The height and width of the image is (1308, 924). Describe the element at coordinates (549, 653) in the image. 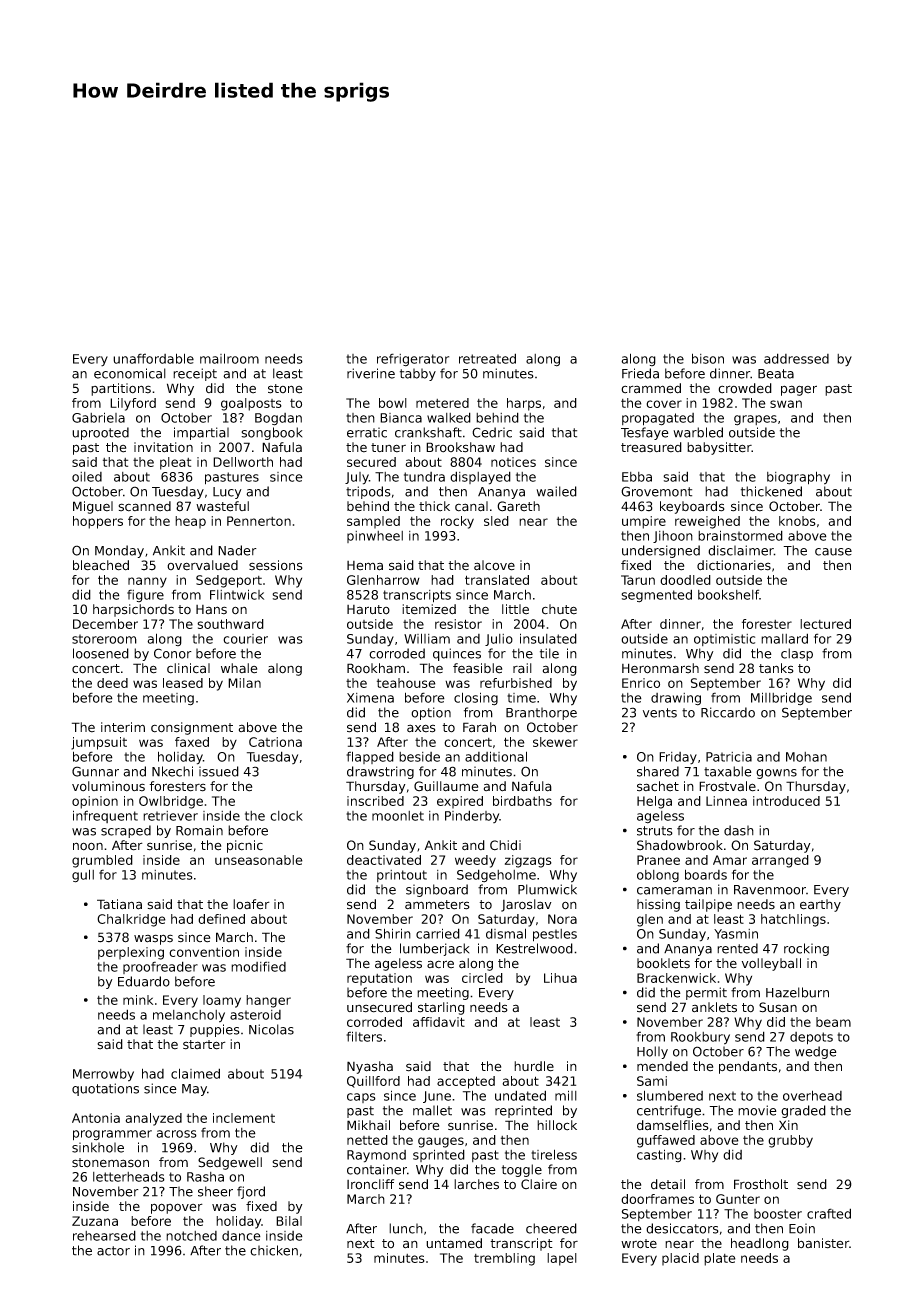

I see `tile` at that location.
